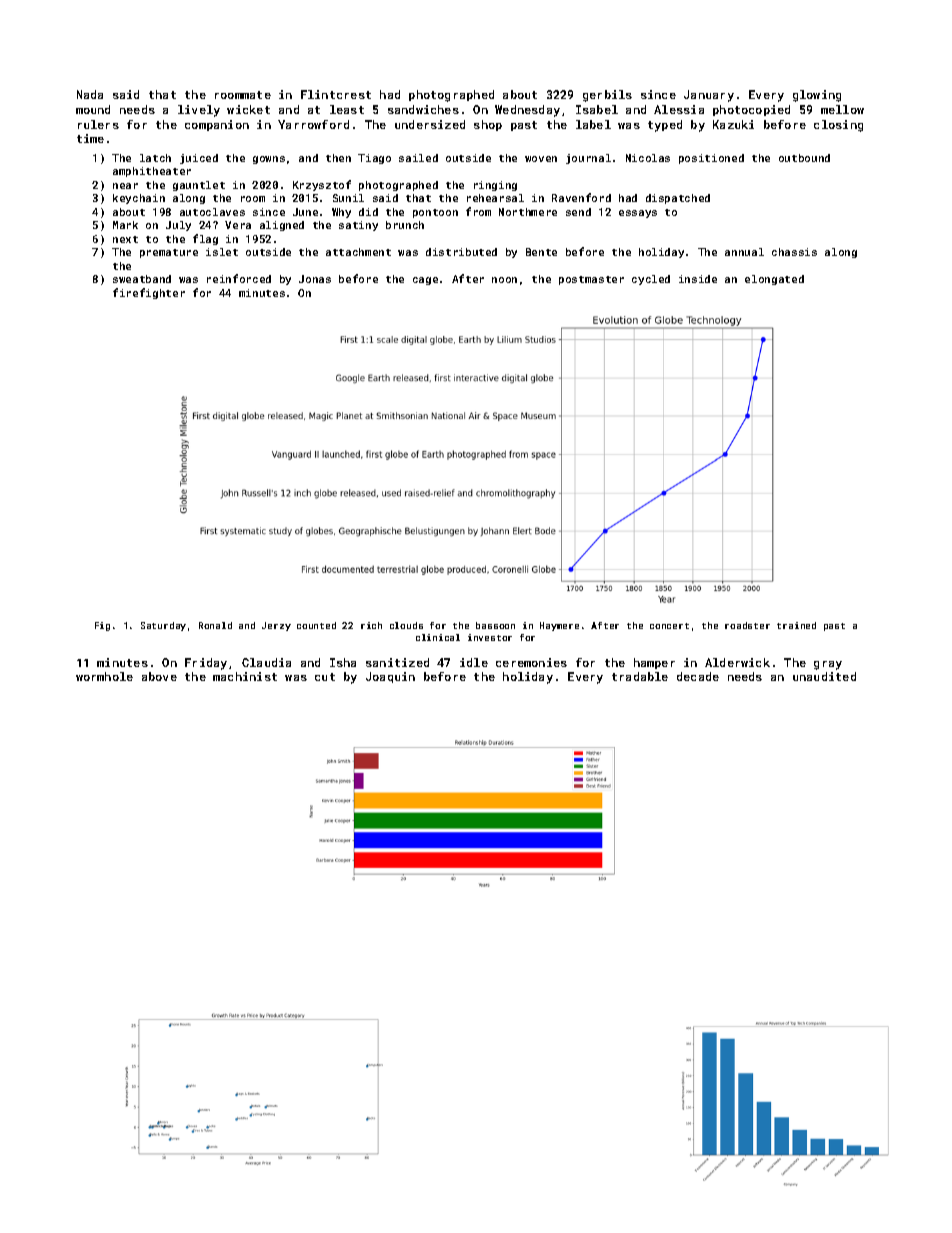 The width and height of the screenshot is (952, 1233). What do you see at coordinates (90, 94) in the screenshot?
I see `Nada` at bounding box center [90, 94].
